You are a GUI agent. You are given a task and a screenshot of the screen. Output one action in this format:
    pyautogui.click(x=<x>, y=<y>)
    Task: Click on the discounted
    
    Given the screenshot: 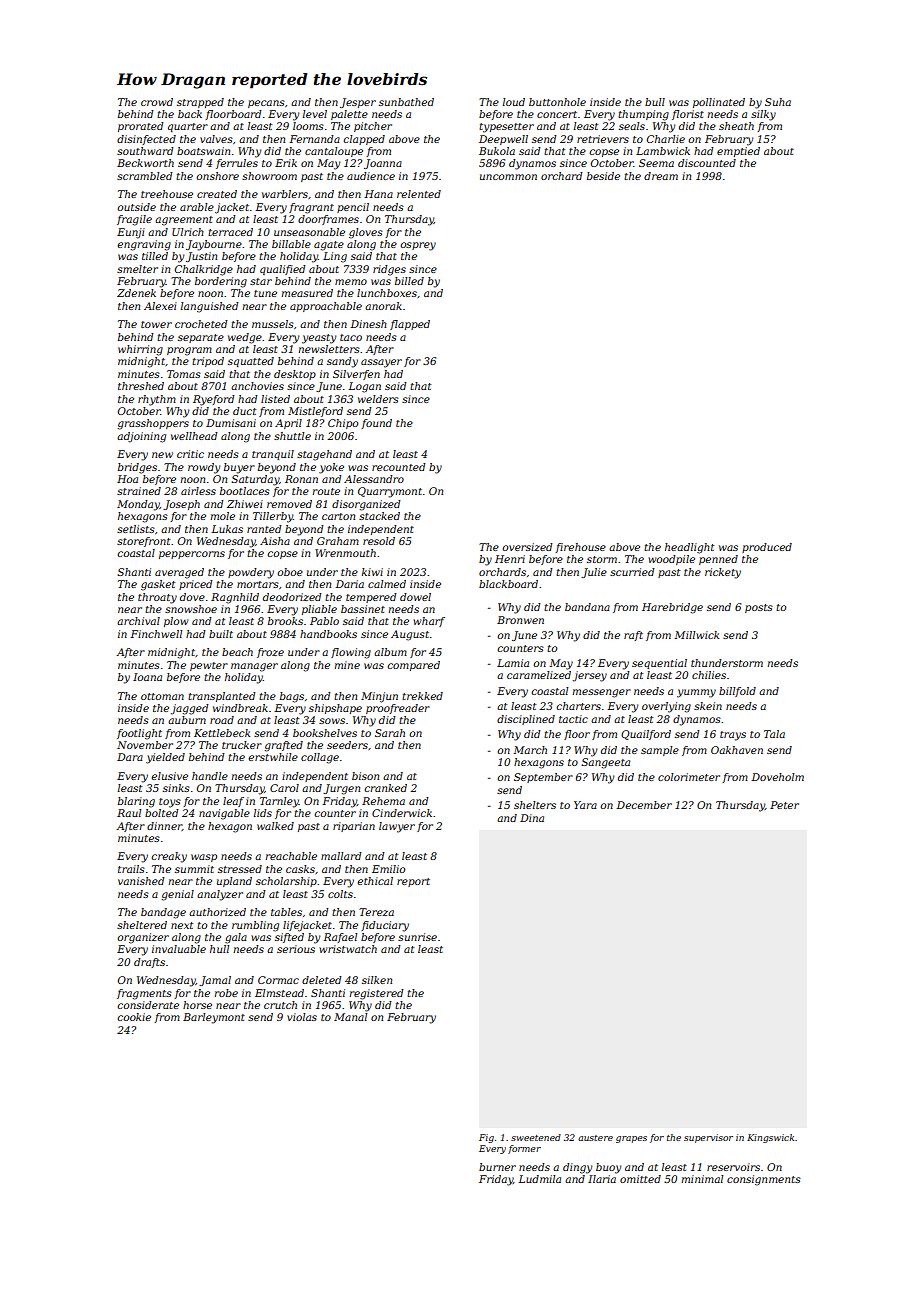 What is the action you would take?
    pyautogui.click(x=707, y=163)
